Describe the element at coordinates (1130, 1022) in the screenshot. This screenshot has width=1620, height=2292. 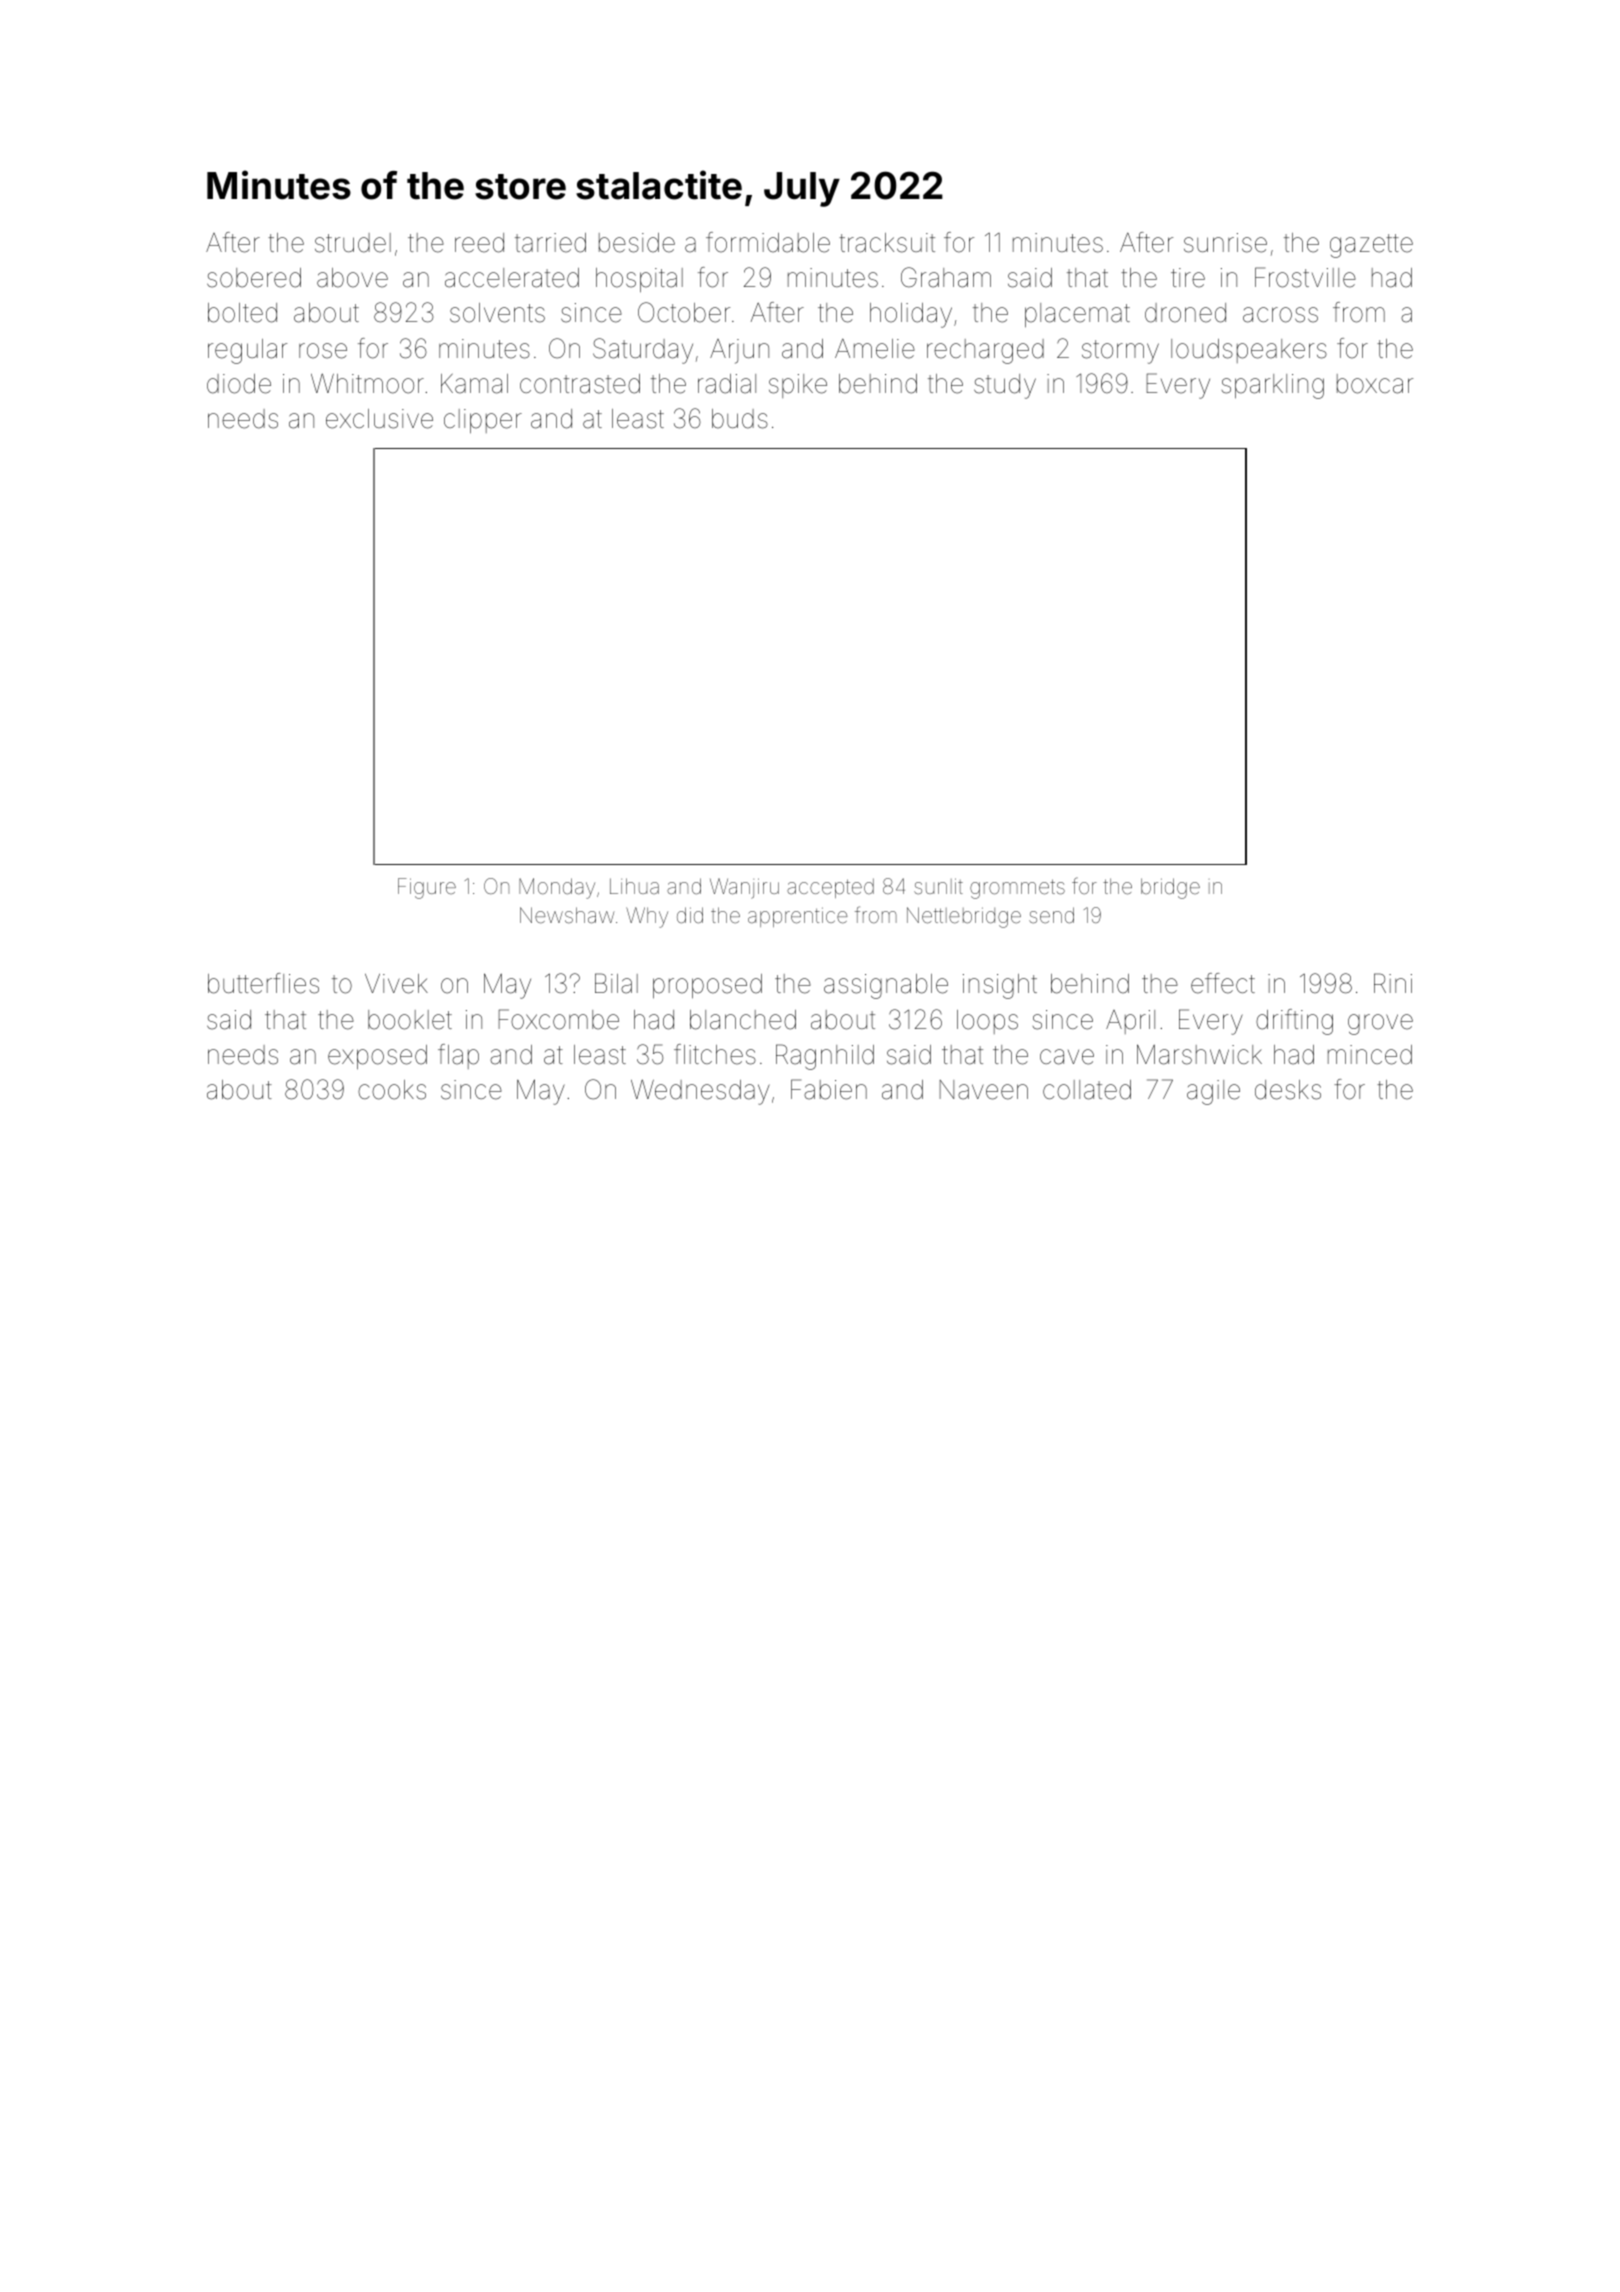
I see `April` at that location.
